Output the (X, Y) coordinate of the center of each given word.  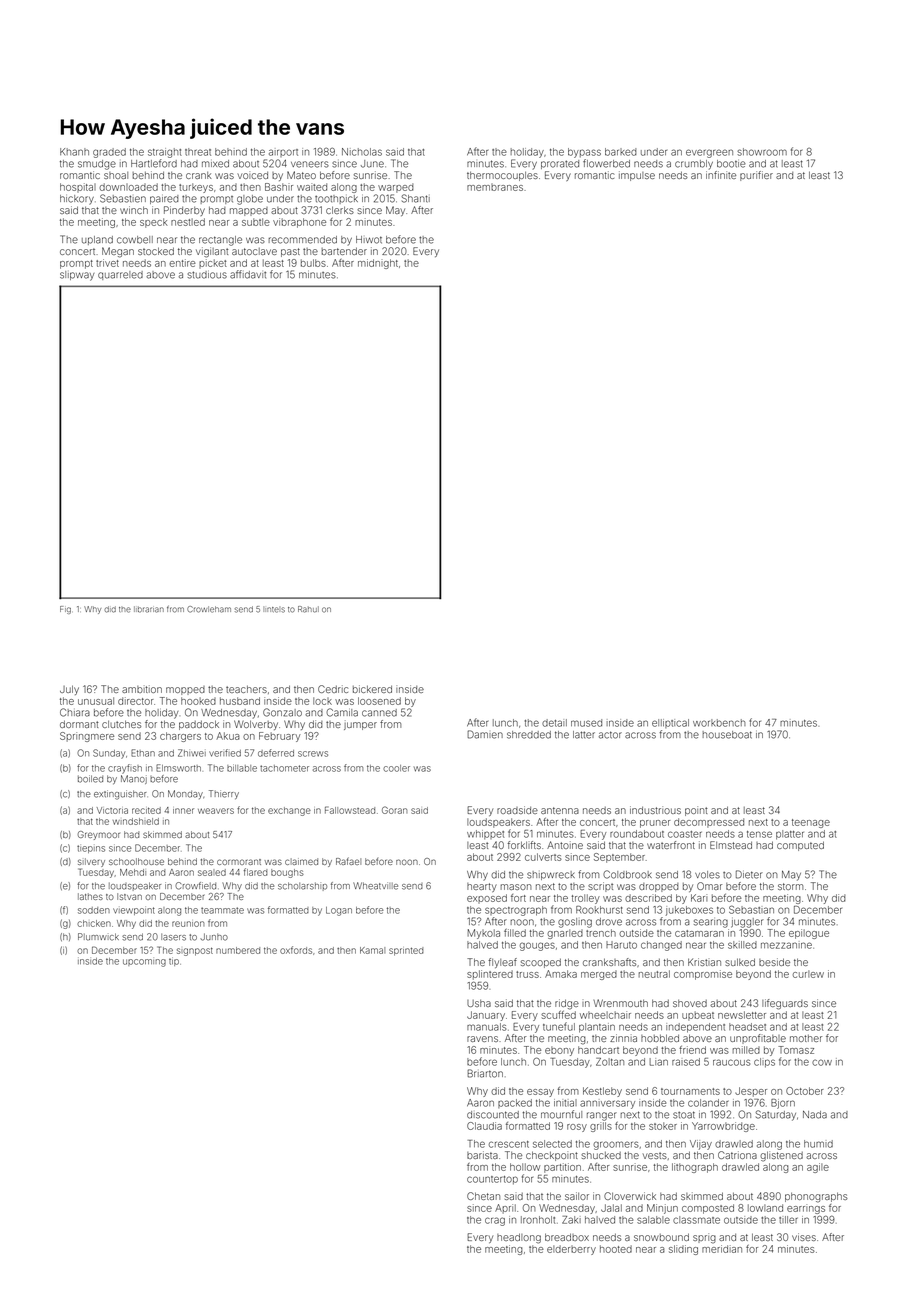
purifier (756, 176)
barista (482, 1155)
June (372, 164)
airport (283, 153)
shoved (690, 1003)
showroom (762, 152)
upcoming (144, 963)
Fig (65, 610)
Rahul (308, 609)
